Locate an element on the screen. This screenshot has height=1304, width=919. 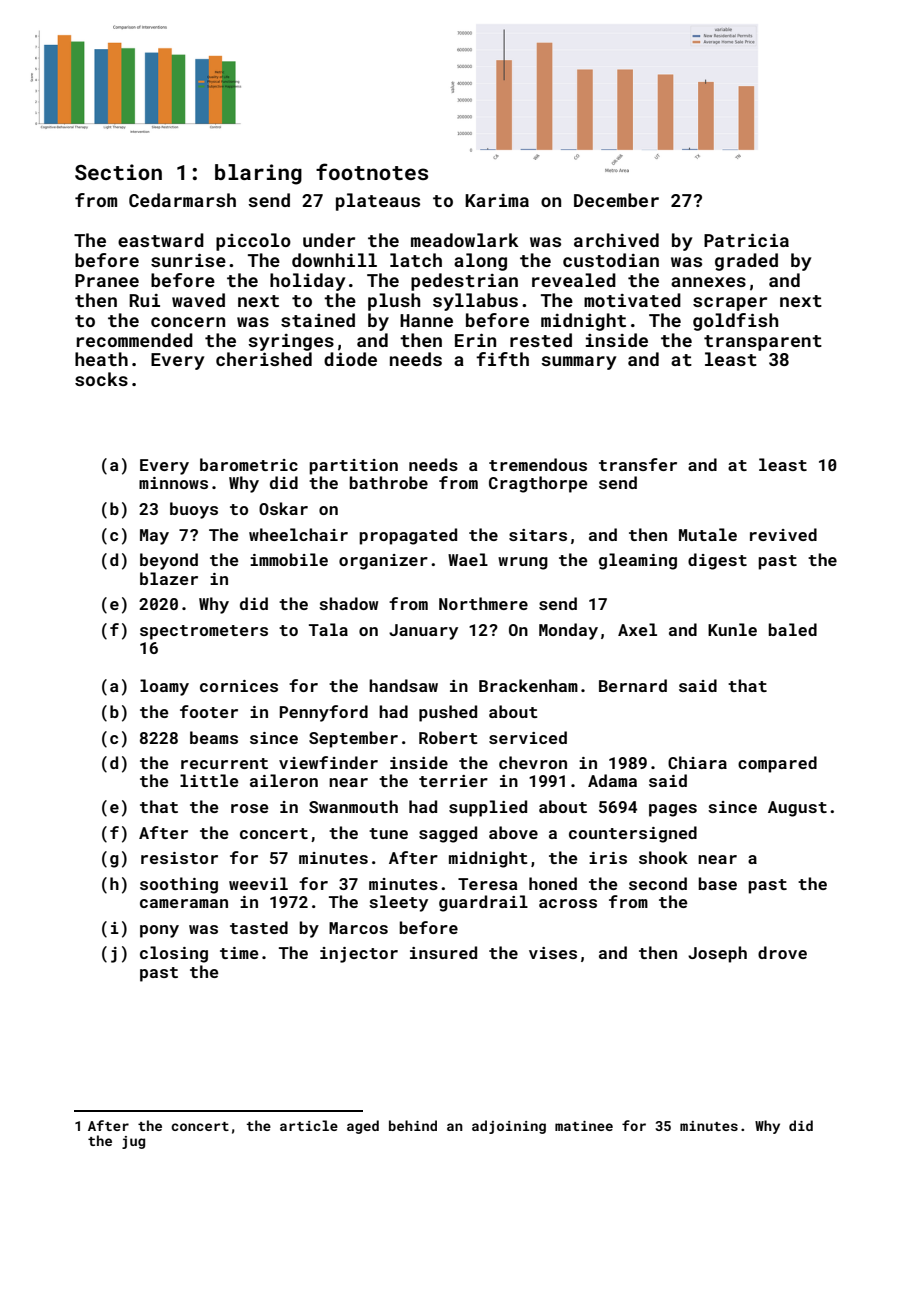
sleety is located at coordinates (398, 903).
